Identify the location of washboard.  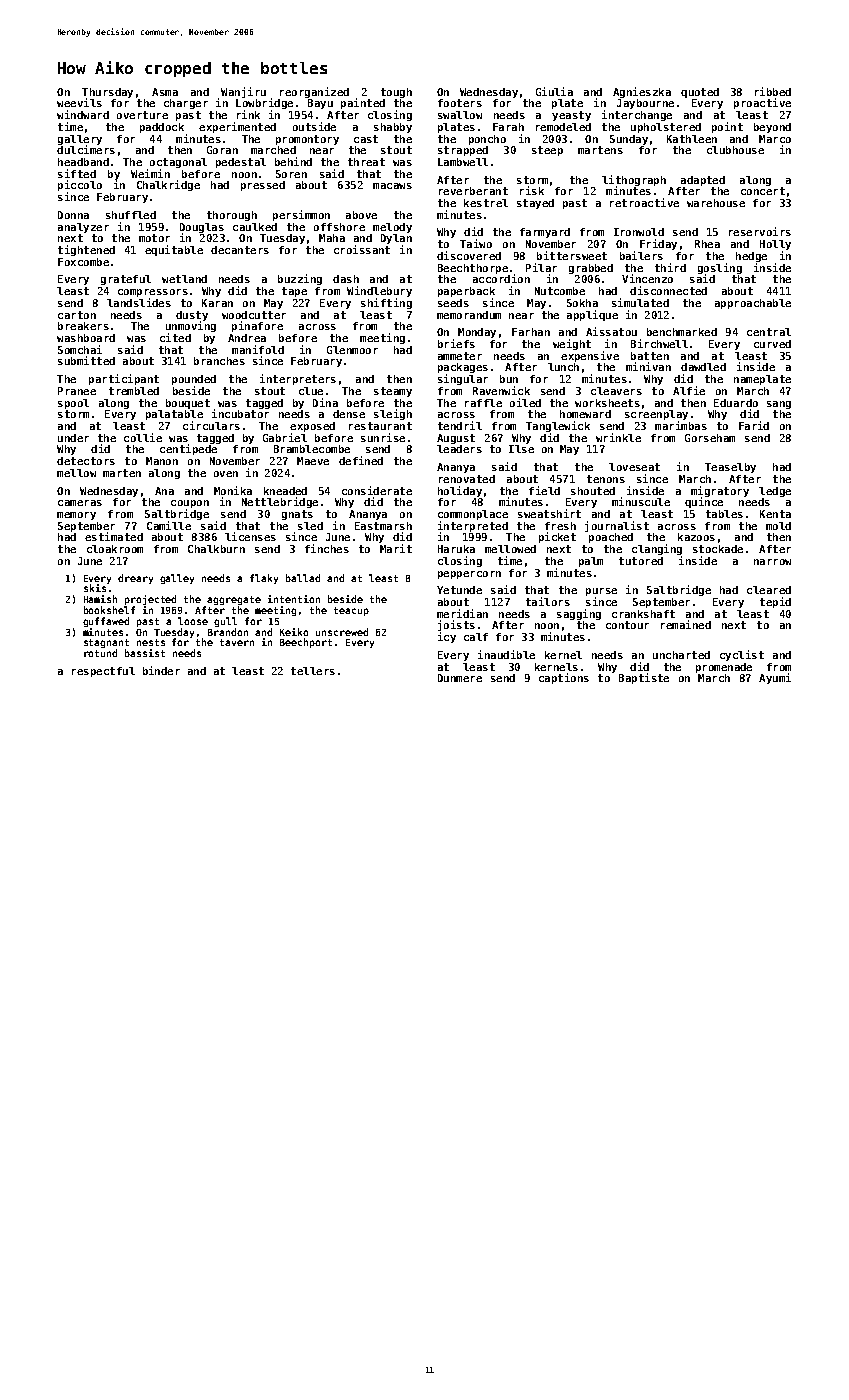
(86, 338).
